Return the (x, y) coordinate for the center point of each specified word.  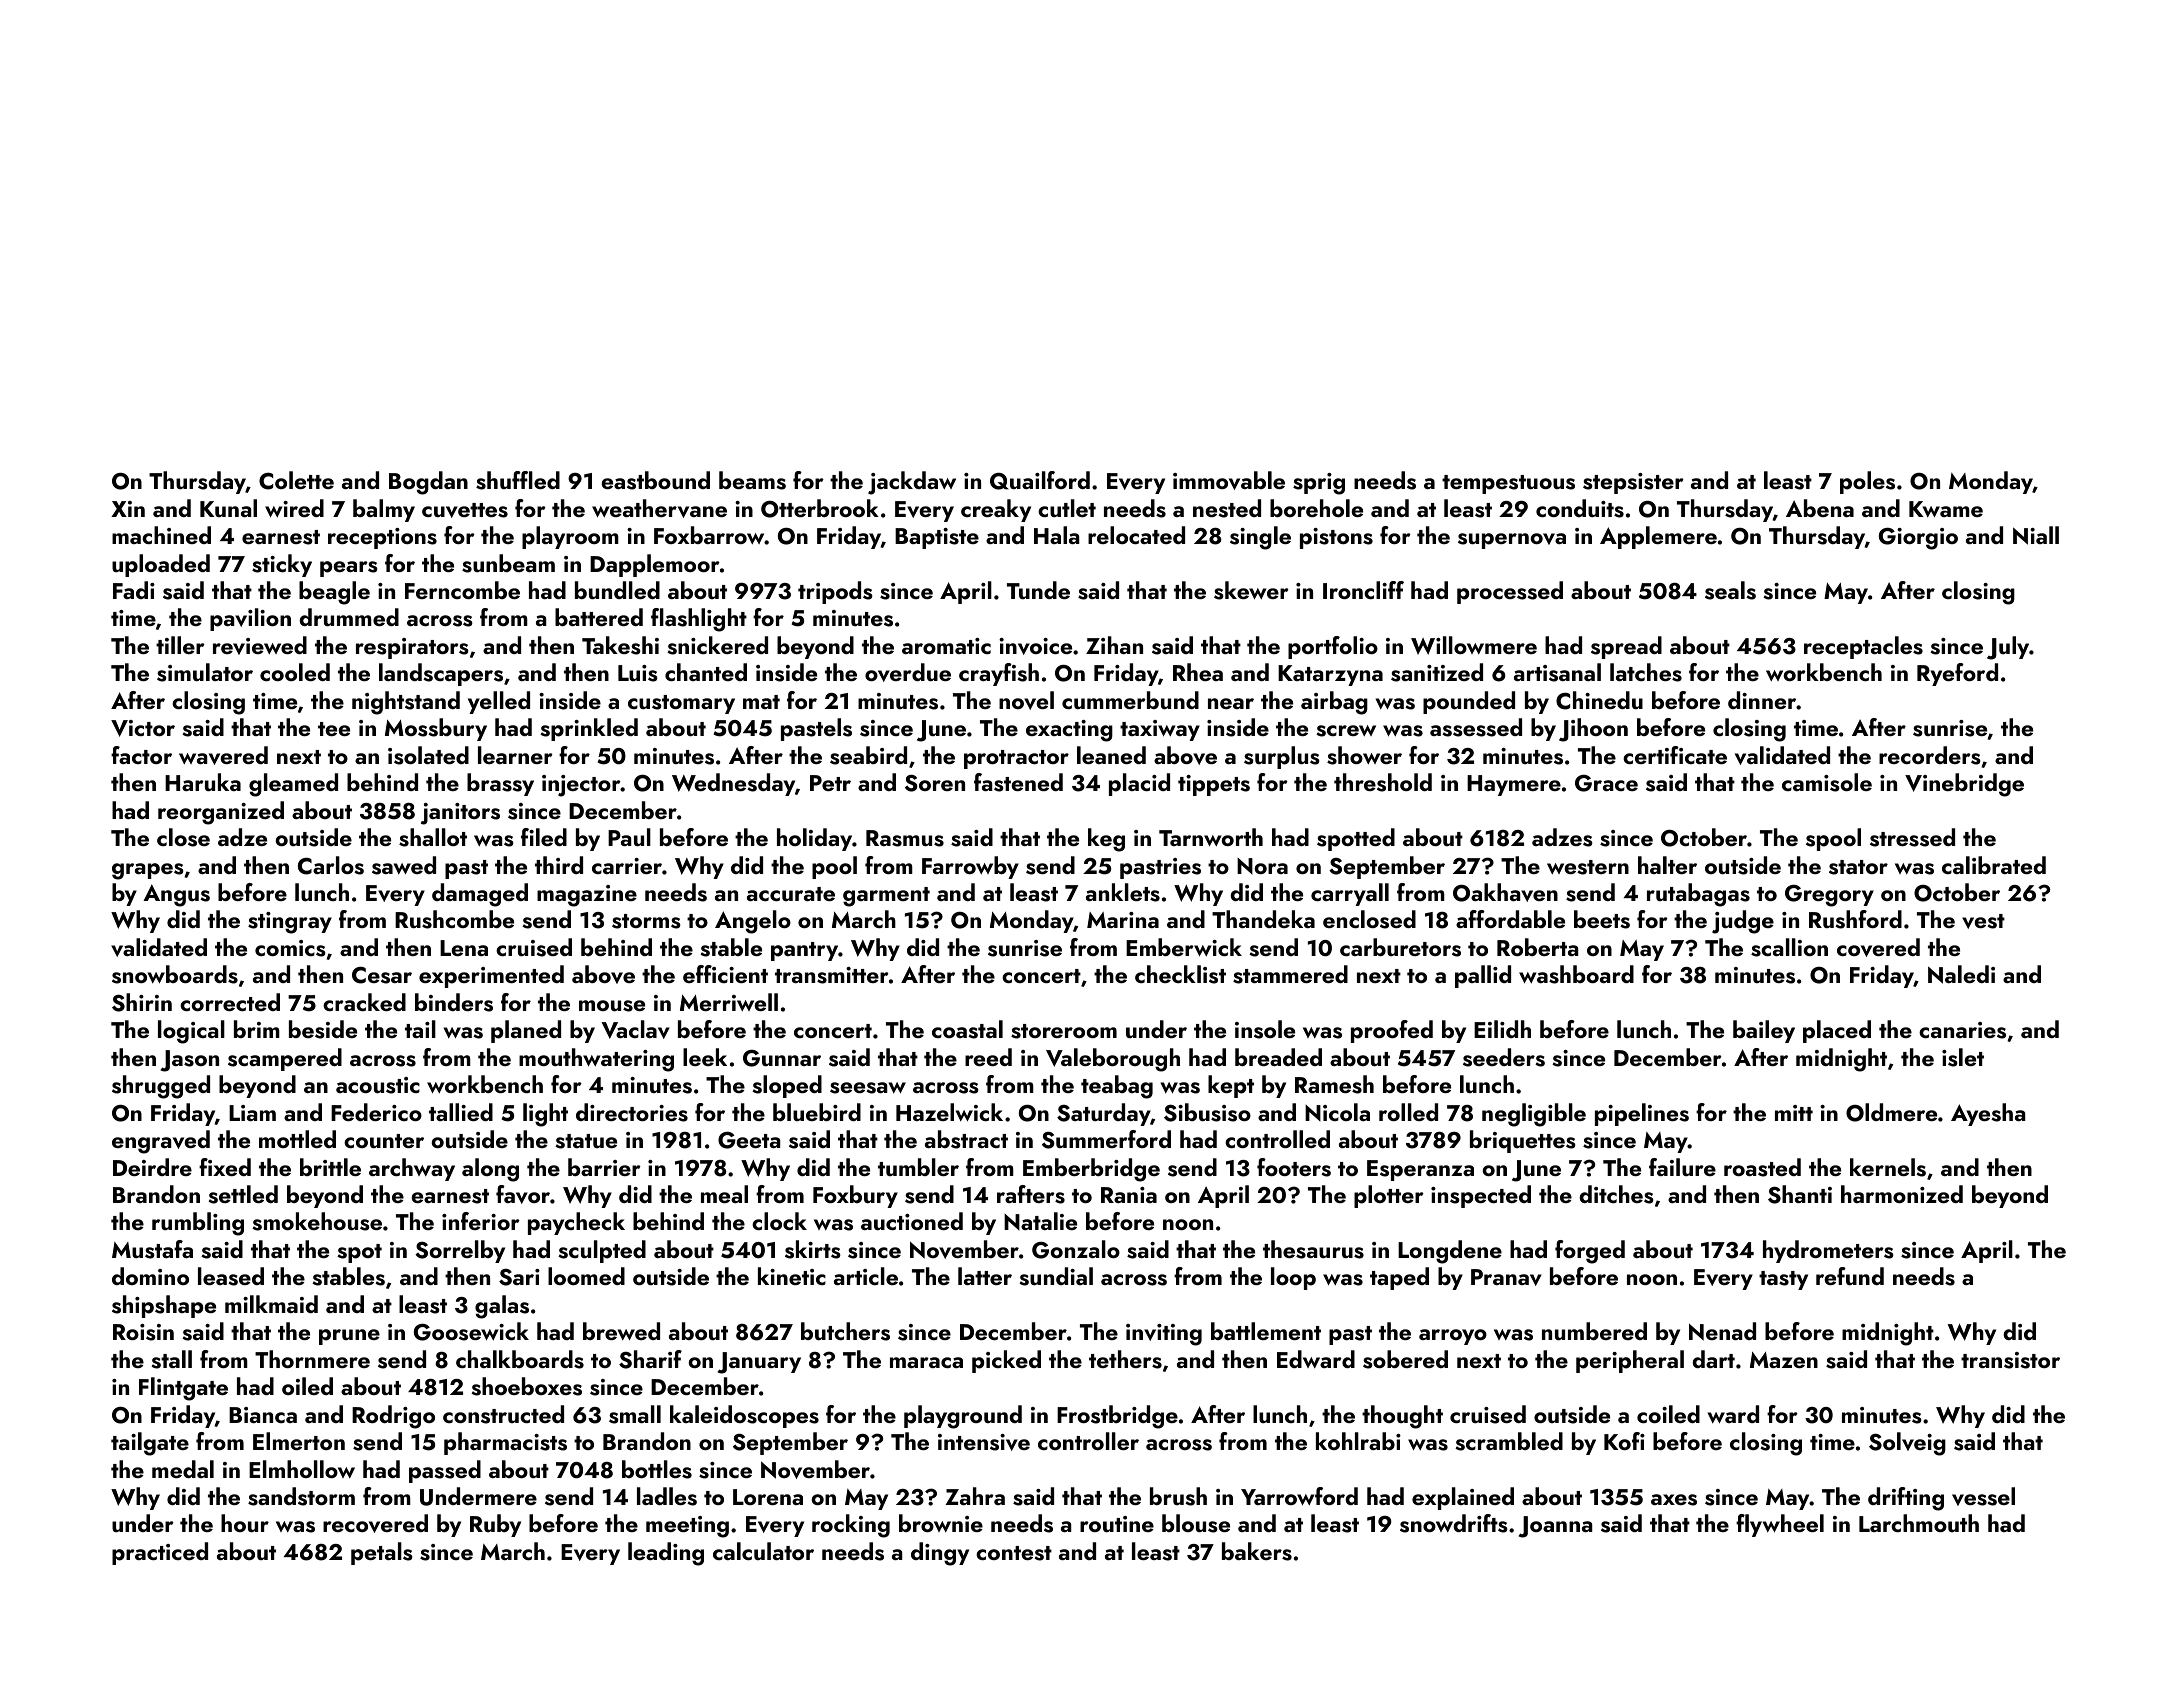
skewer (1251, 590)
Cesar (382, 975)
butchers (845, 1331)
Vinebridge (1964, 785)
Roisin (143, 1332)
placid (1139, 784)
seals (1730, 590)
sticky (282, 565)
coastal (967, 1029)
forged (1590, 1252)
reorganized (221, 813)
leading (666, 1554)
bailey (1764, 1031)
